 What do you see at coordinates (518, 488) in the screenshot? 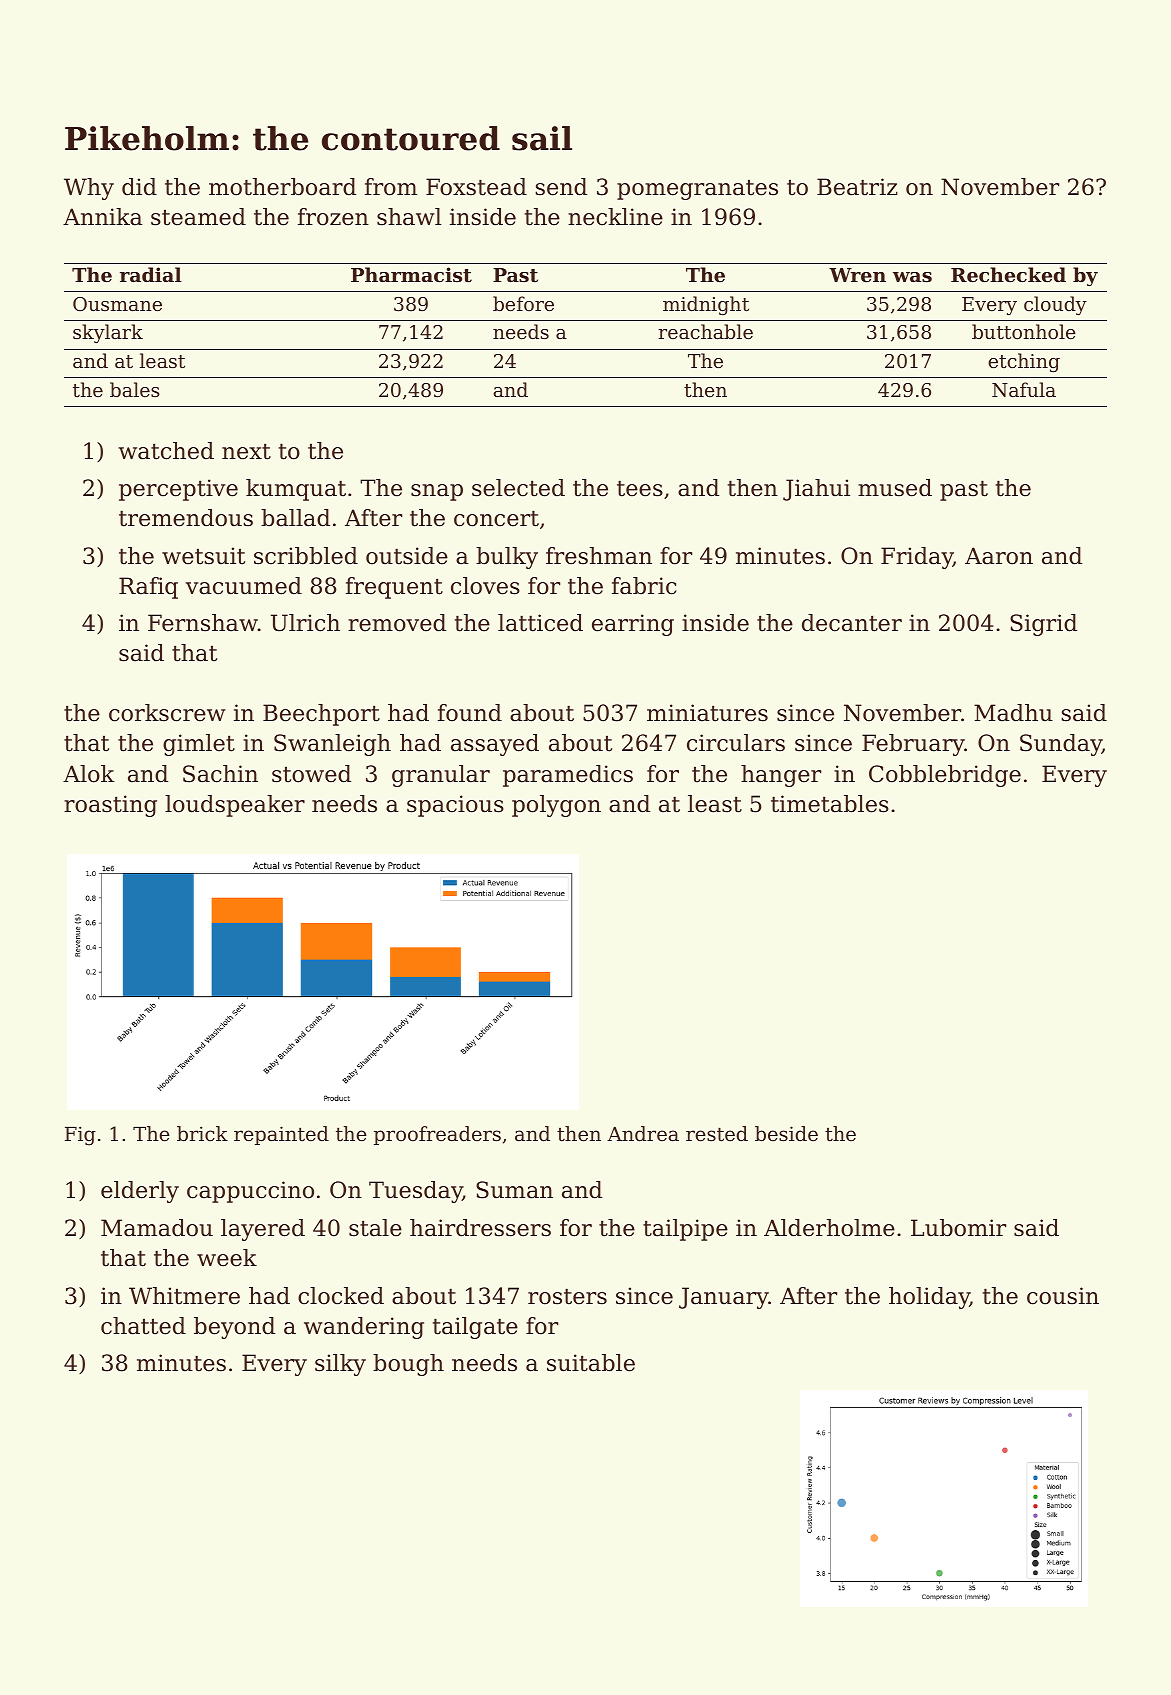
I see `selected` at bounding box center [518, 488].
